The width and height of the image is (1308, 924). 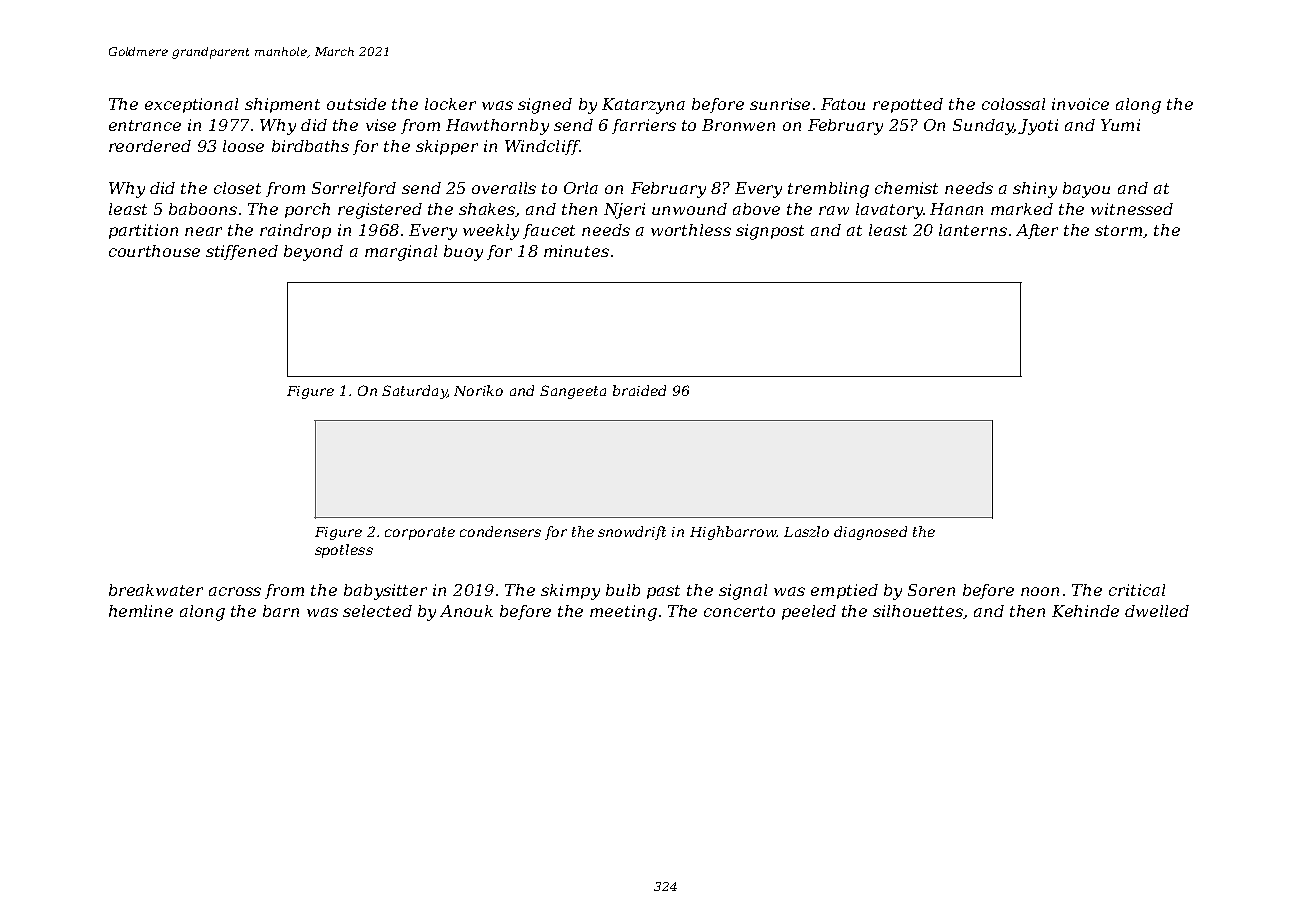 What do you see at coordinates (203, 209) in the image?
I see `baboons` at bounding box center [203, 209].
